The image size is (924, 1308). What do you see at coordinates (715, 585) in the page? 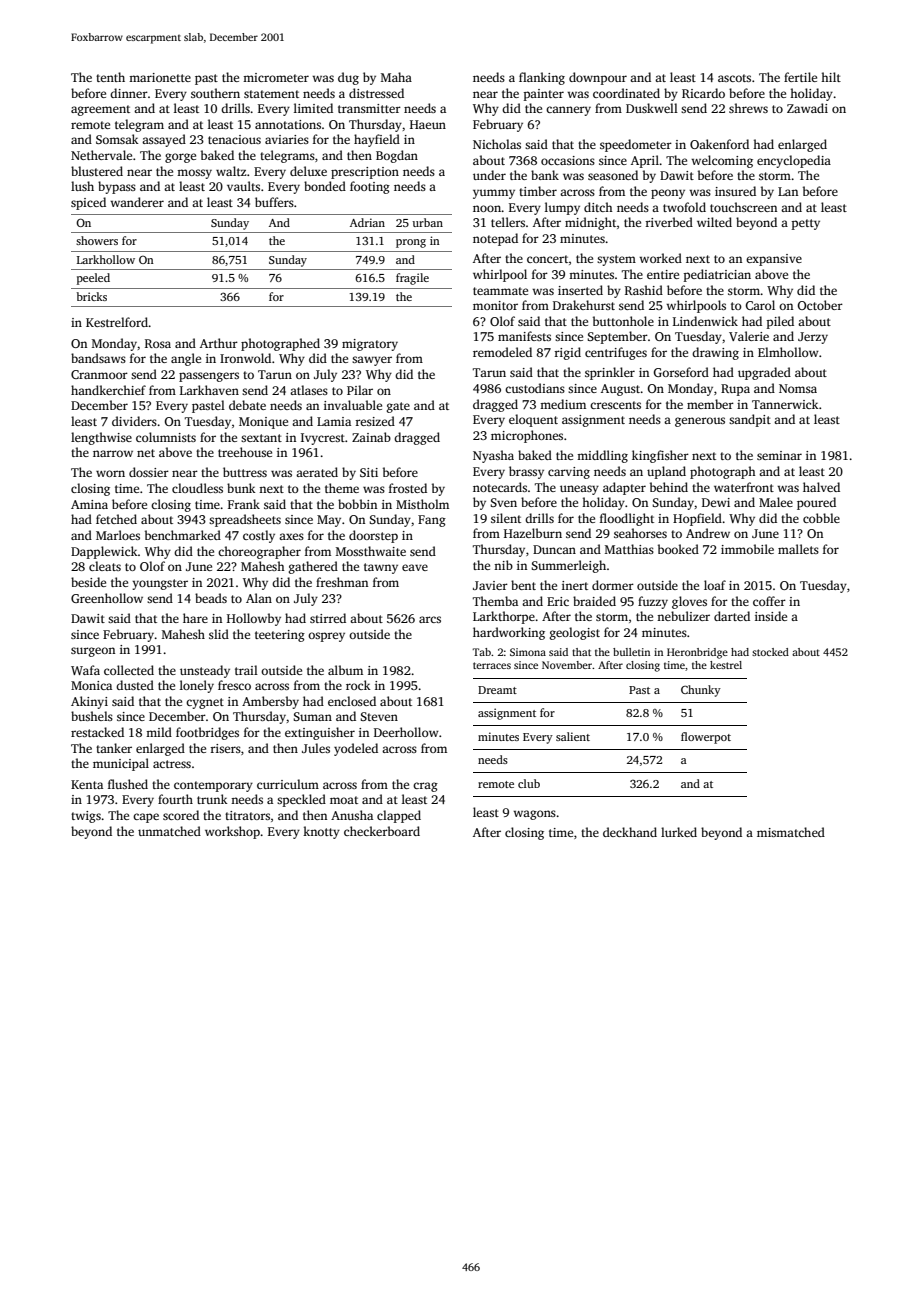
I see `loaf` at bounding box center [715, 585].
